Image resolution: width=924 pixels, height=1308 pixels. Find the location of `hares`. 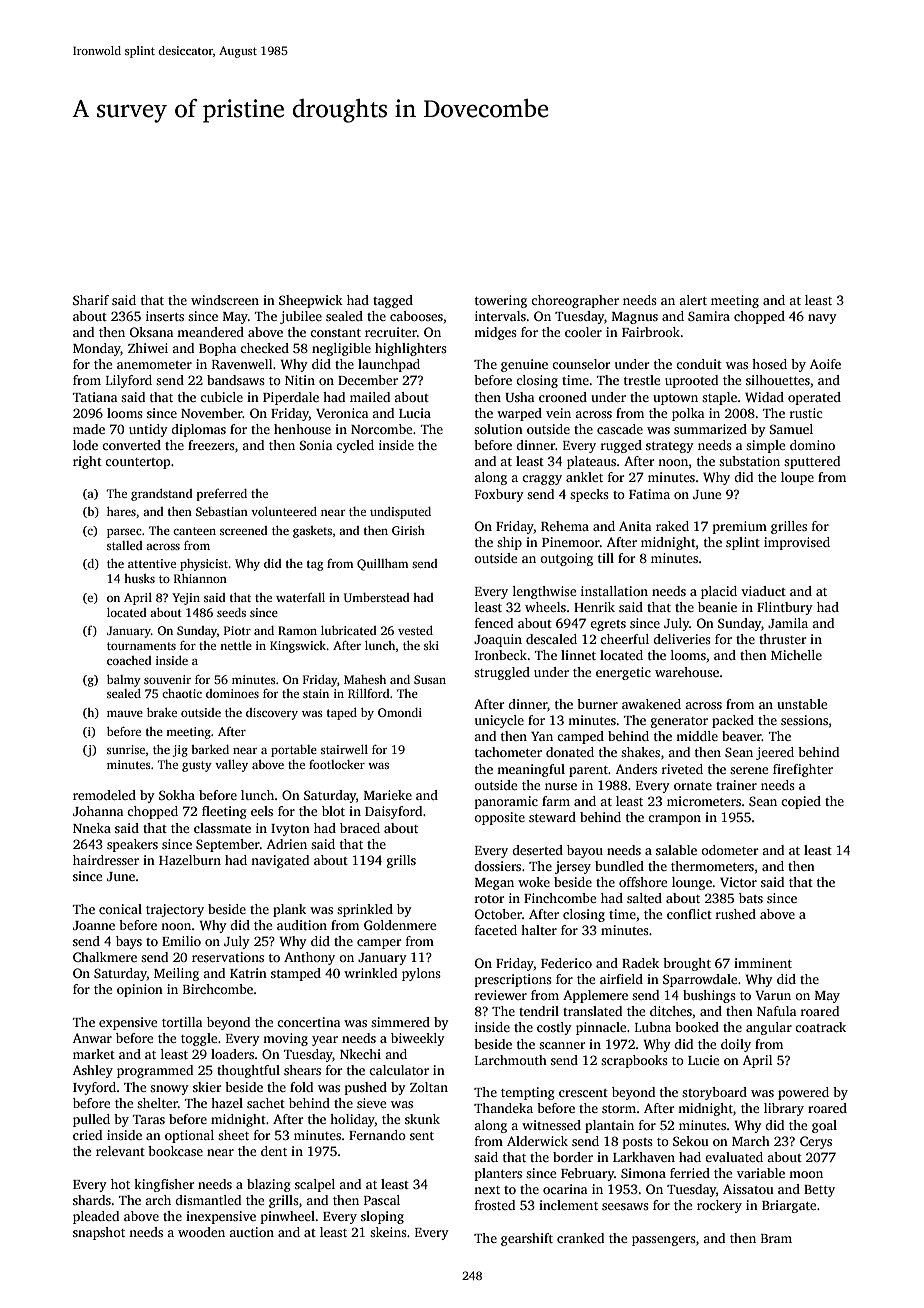

hares is located at coordinates (121, 511).
